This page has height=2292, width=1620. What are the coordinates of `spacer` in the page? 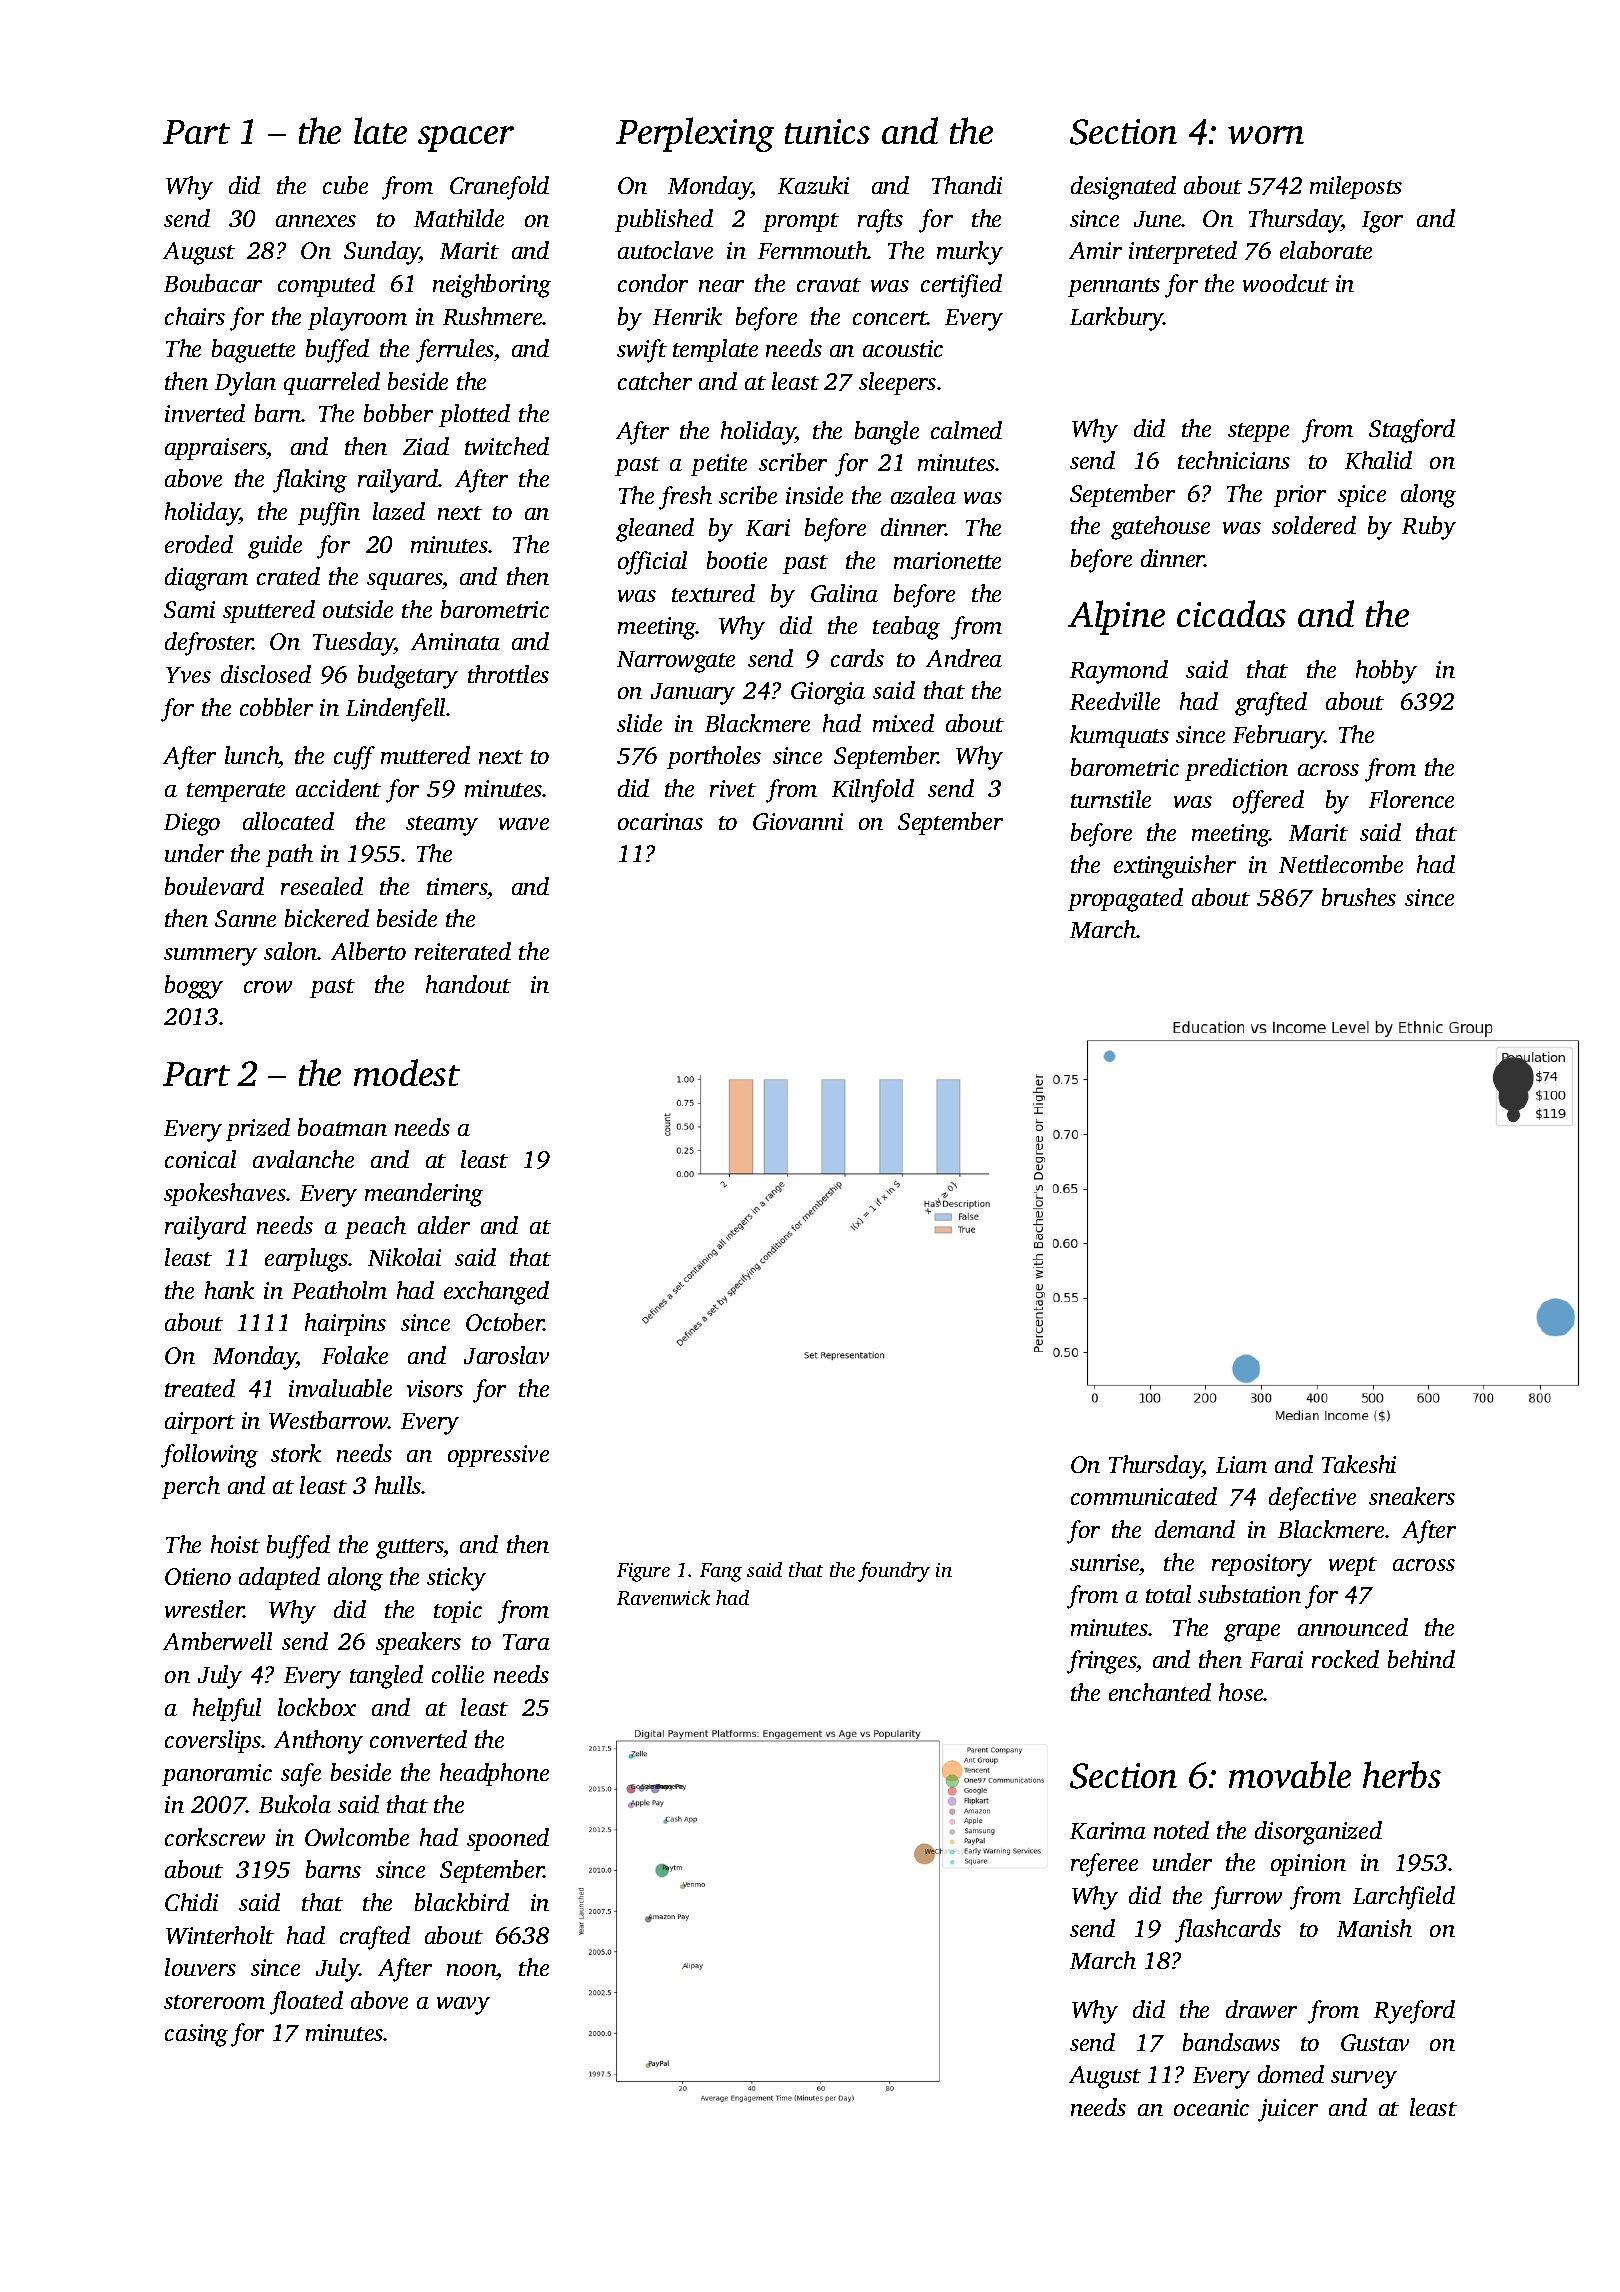 It's located at (466, 139).
